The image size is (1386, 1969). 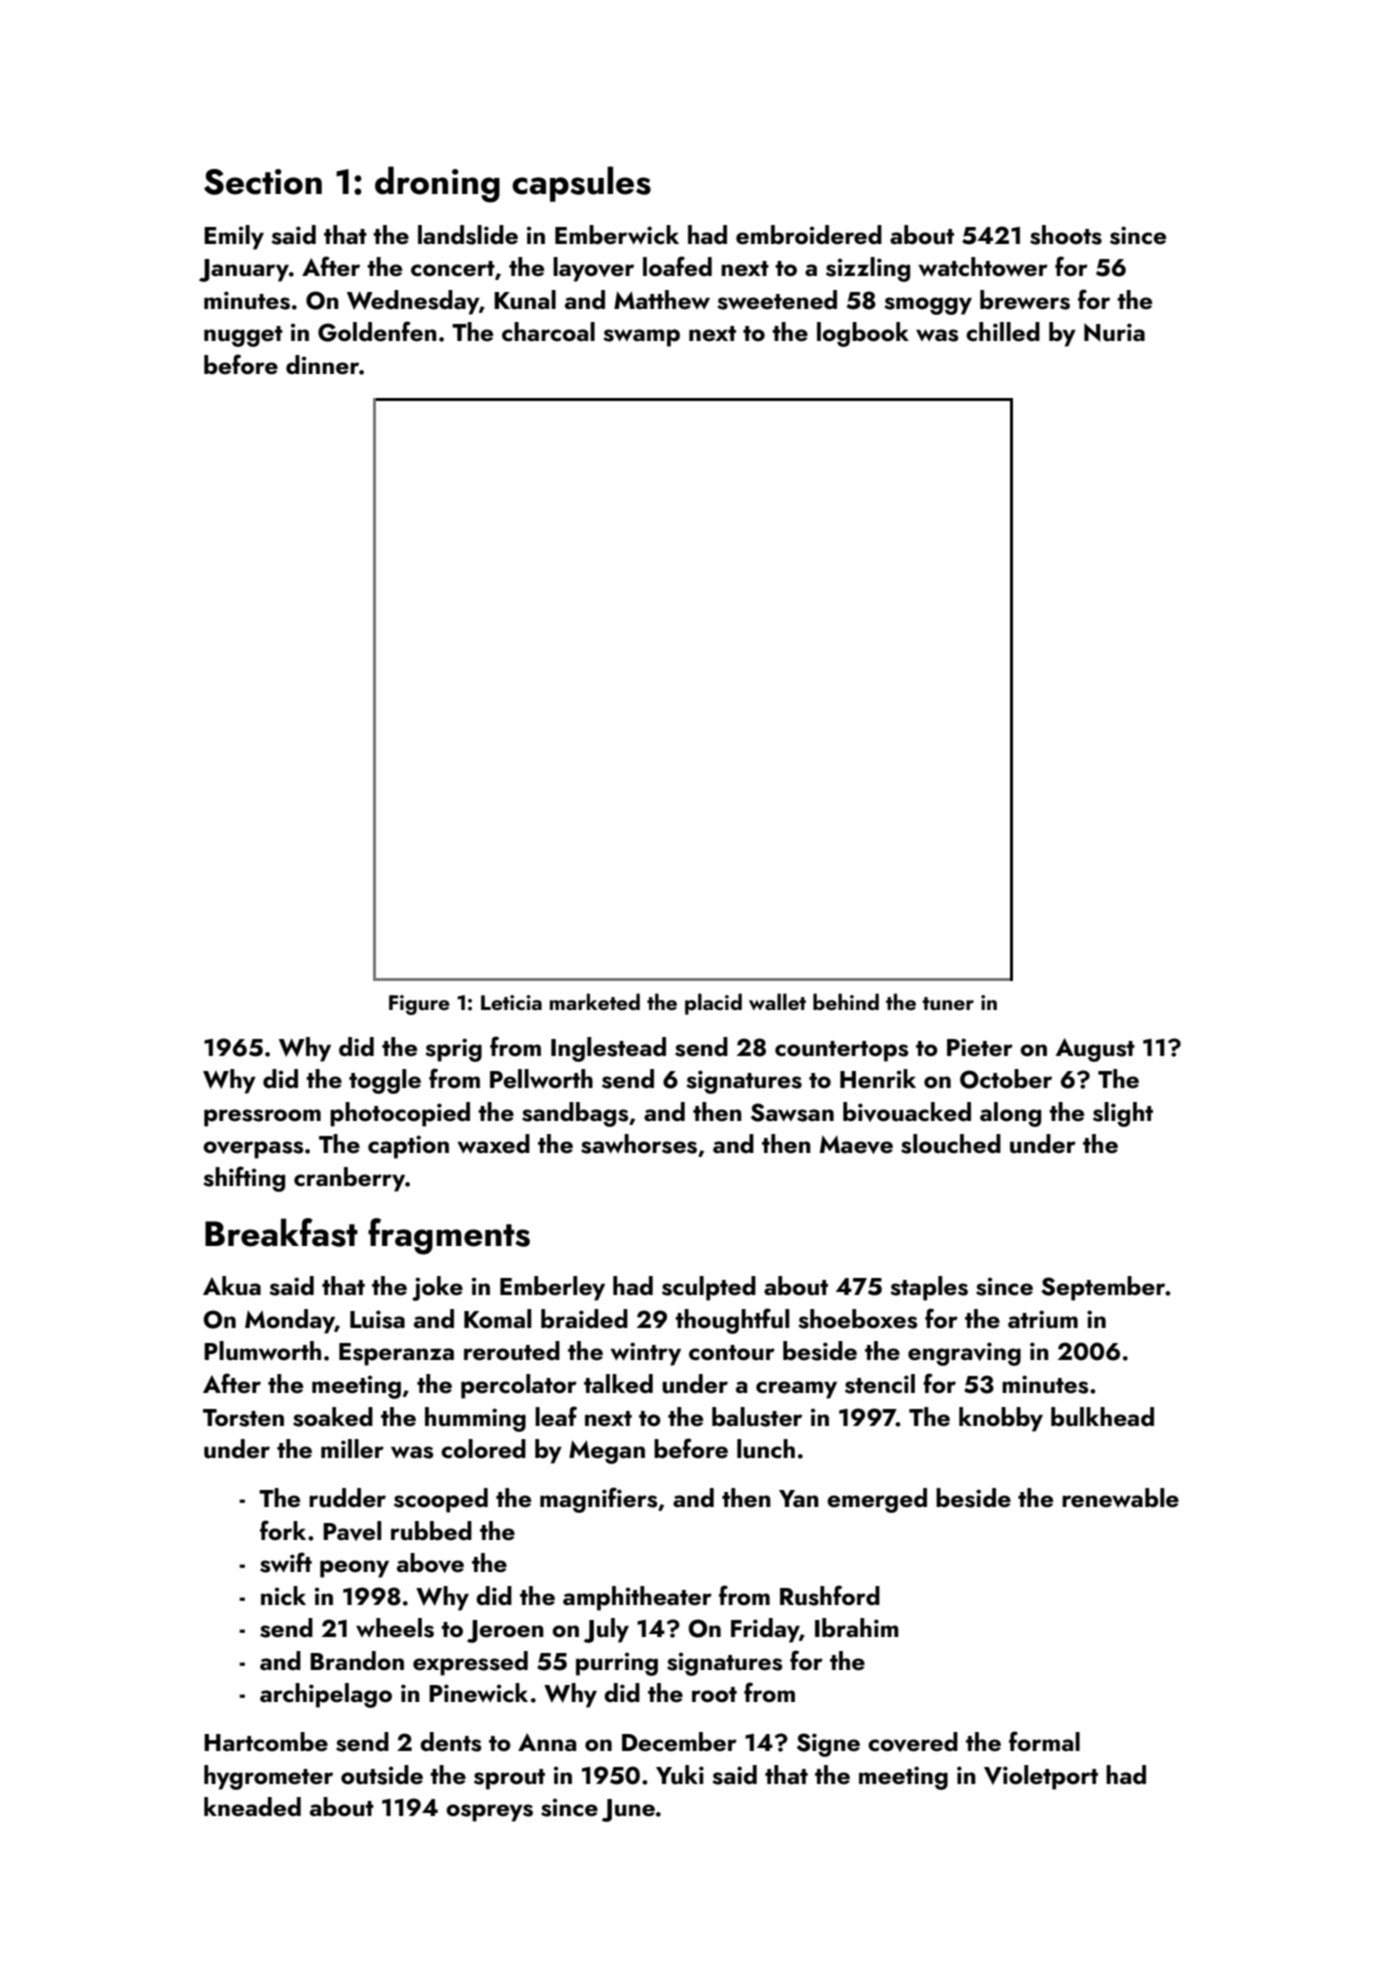 What do you see at coordinates (929, 1288) in the screenshot?
I see `staples` at bounding box center [929, 1288].
